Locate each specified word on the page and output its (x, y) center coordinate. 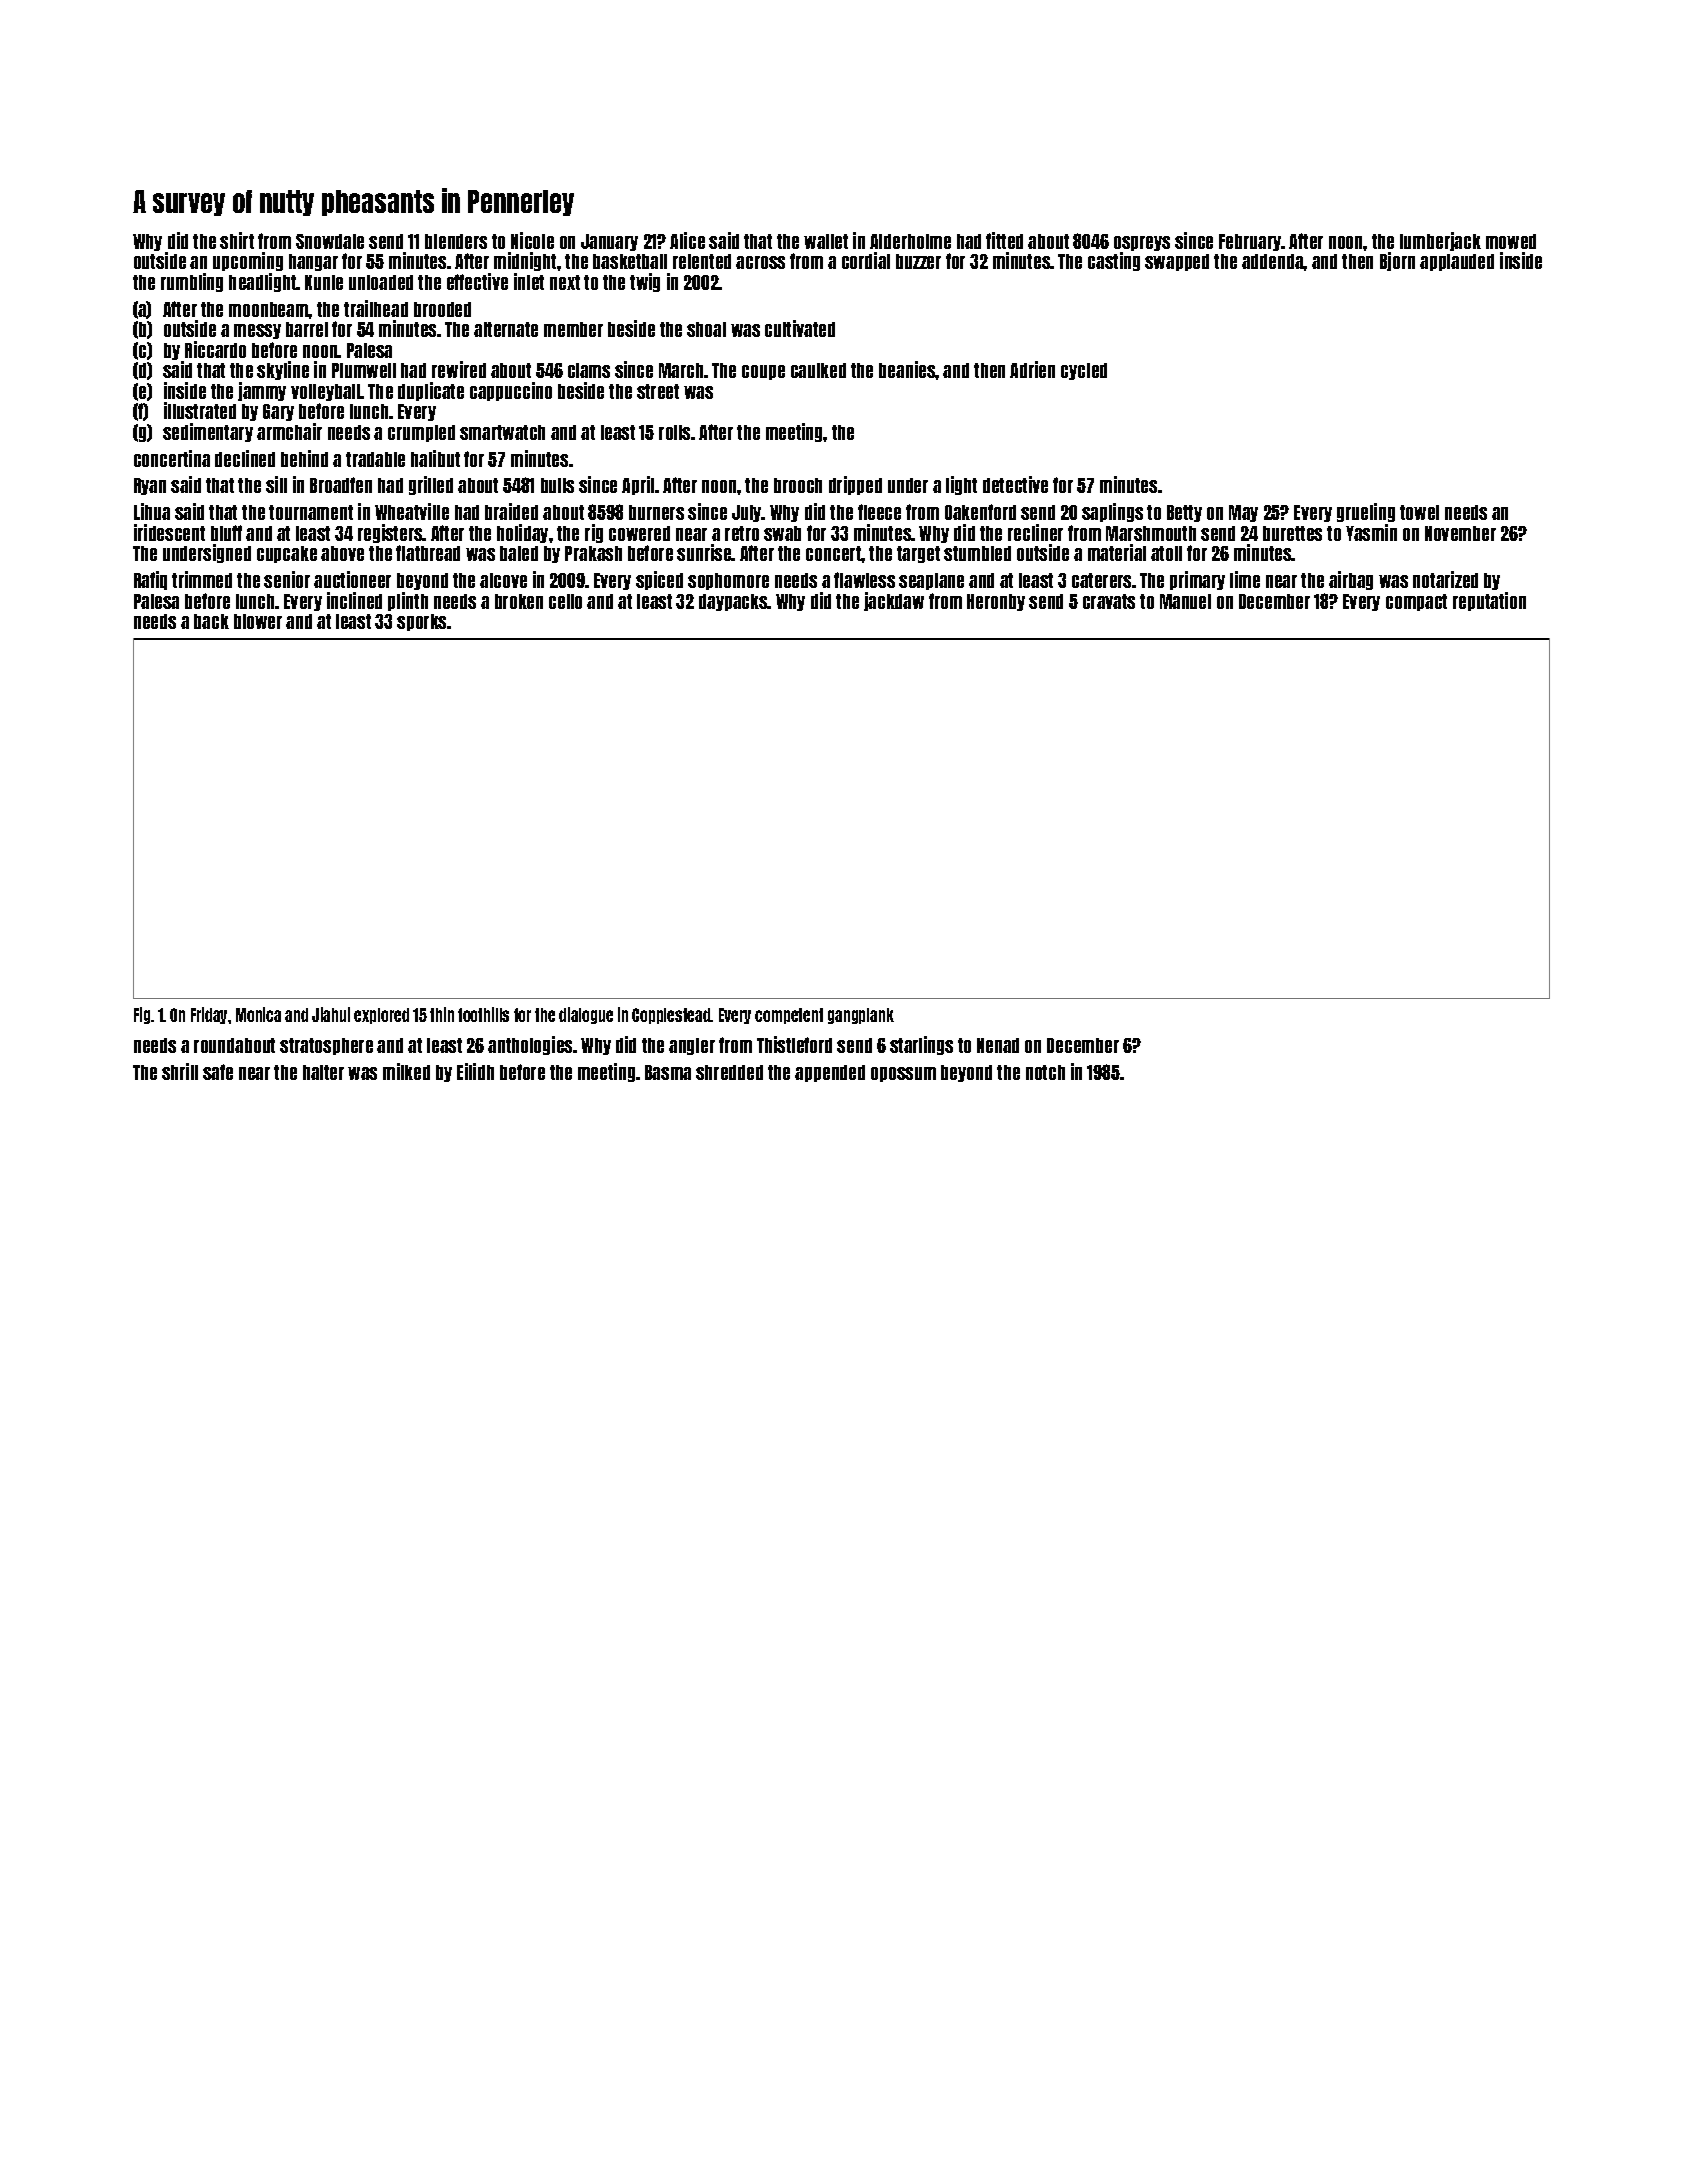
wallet (826, 241)
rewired (459, 369)
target (918, 554)
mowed (1511, 241)
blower (258, 621)
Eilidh (475, 1071)
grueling (1366, 512)
